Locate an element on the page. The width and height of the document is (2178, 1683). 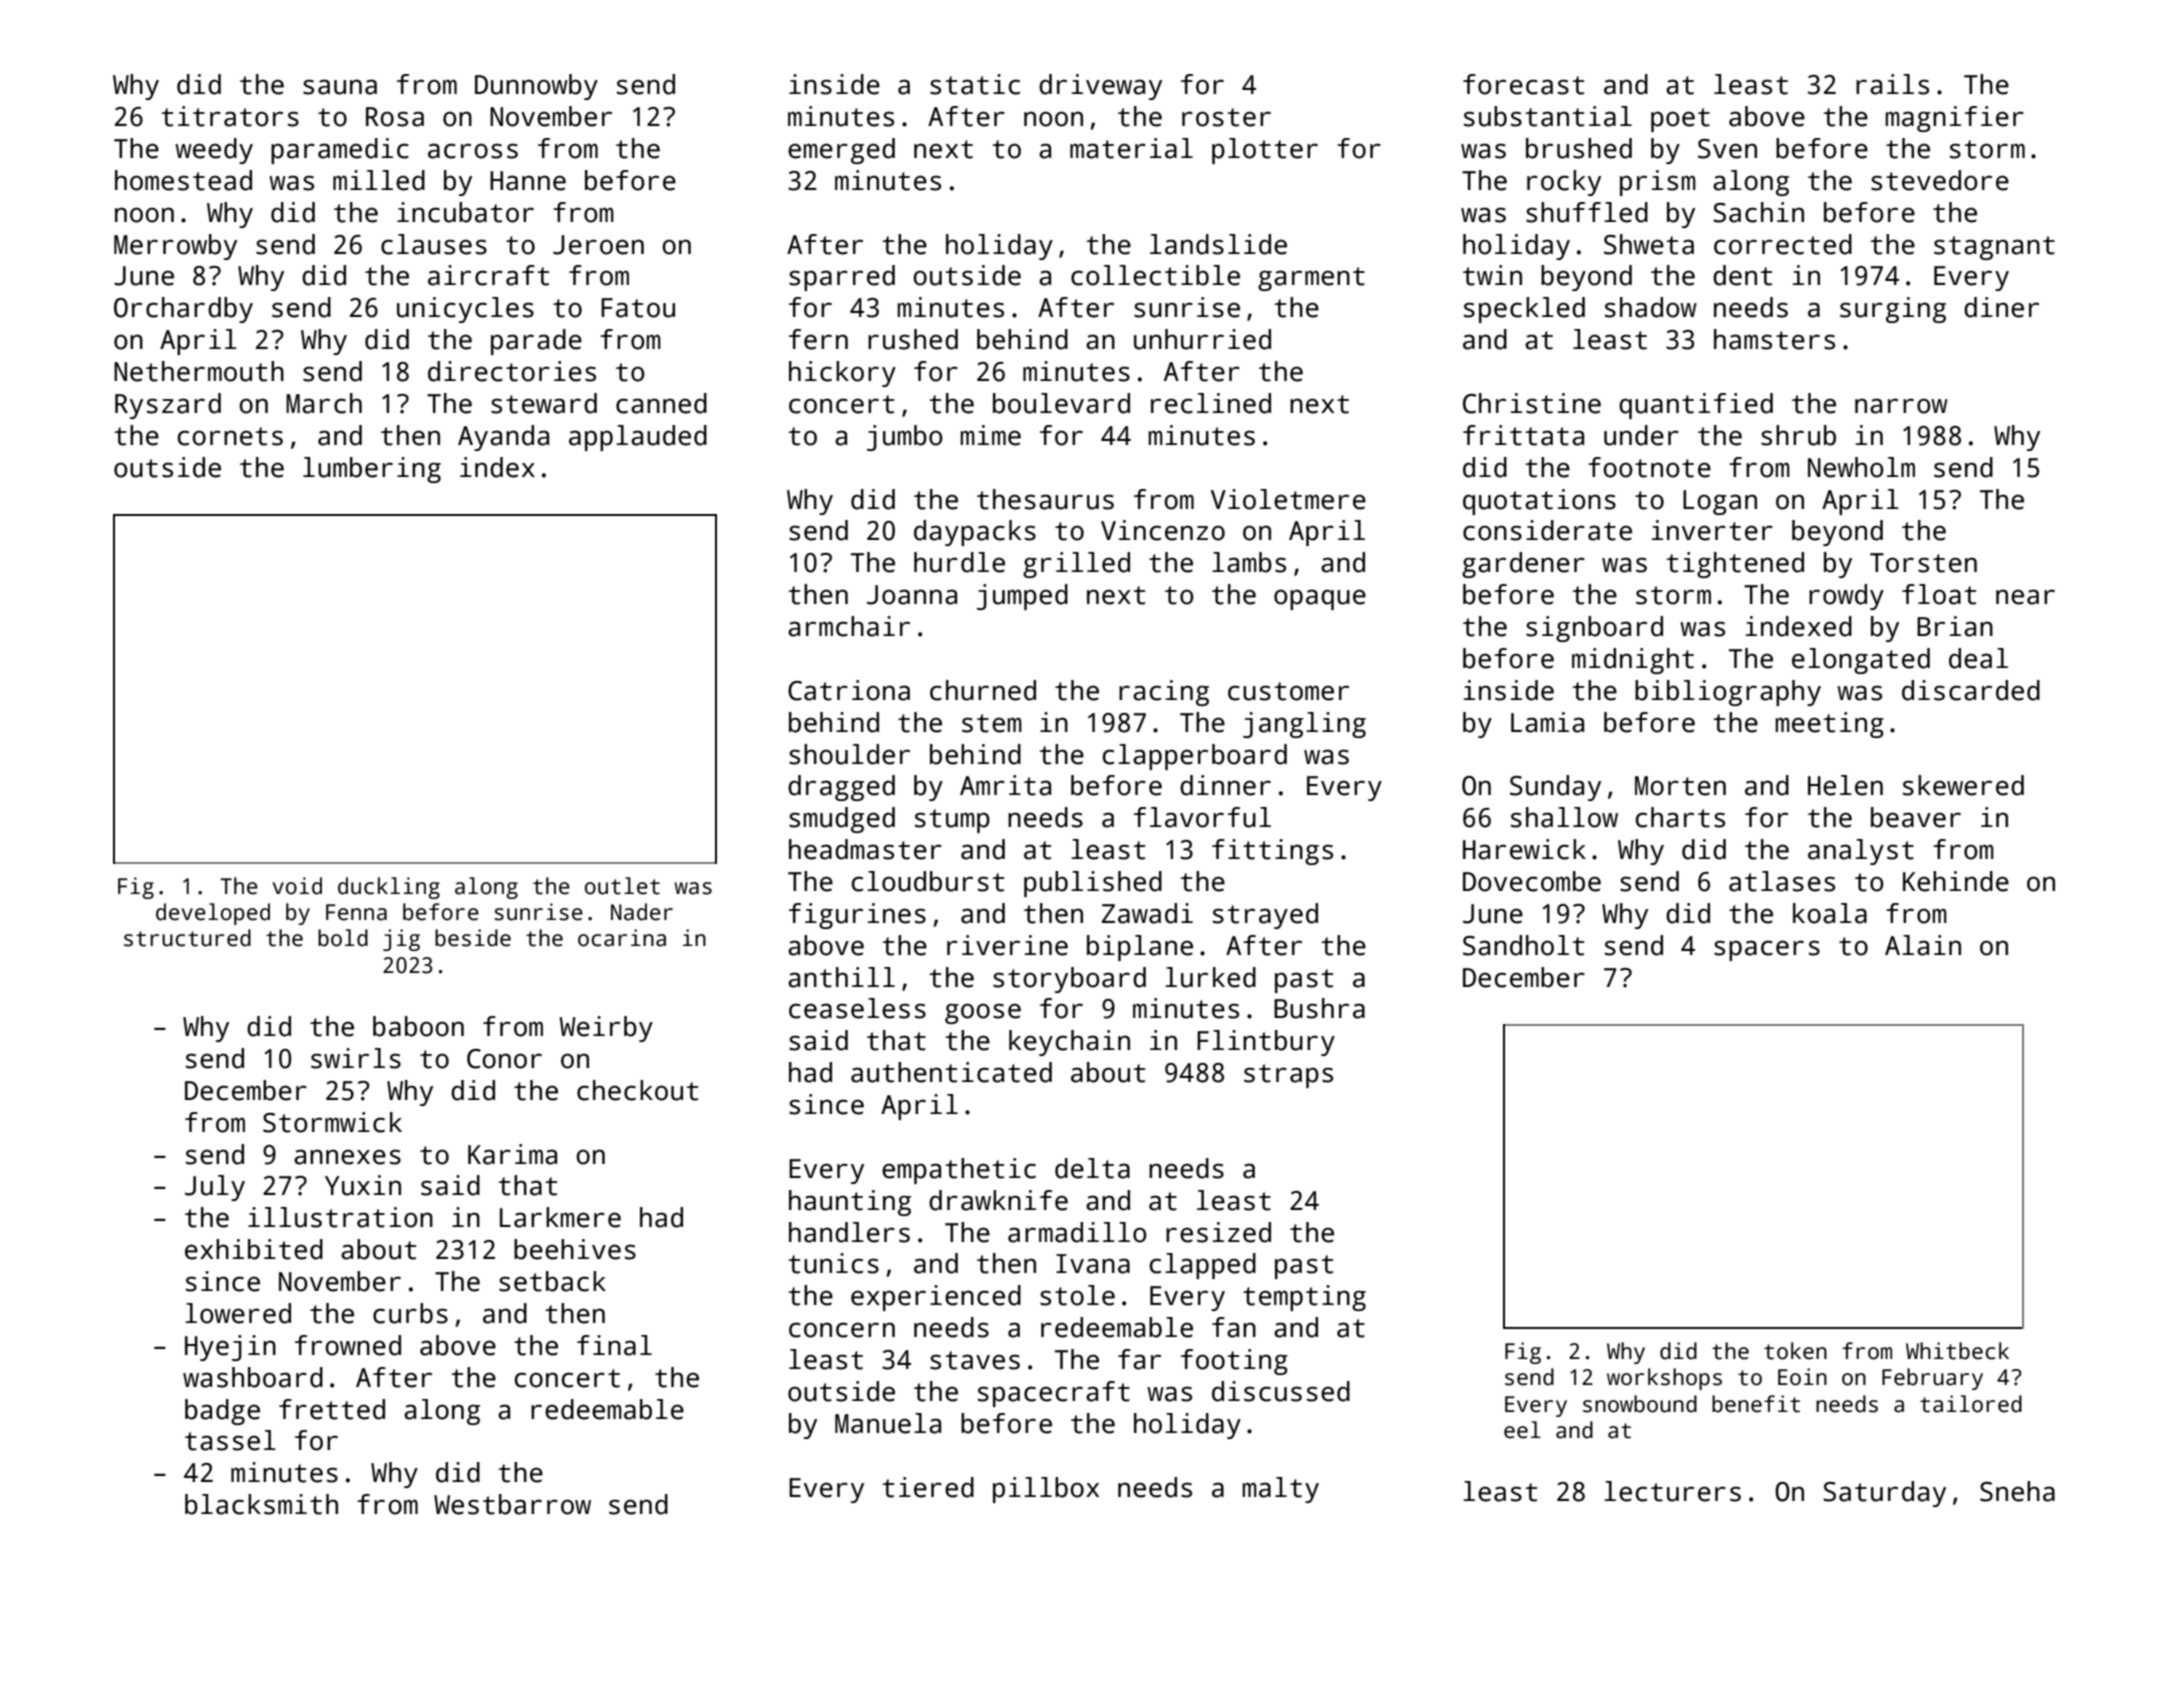
Weirby is located at coordinates (606, 1029).
